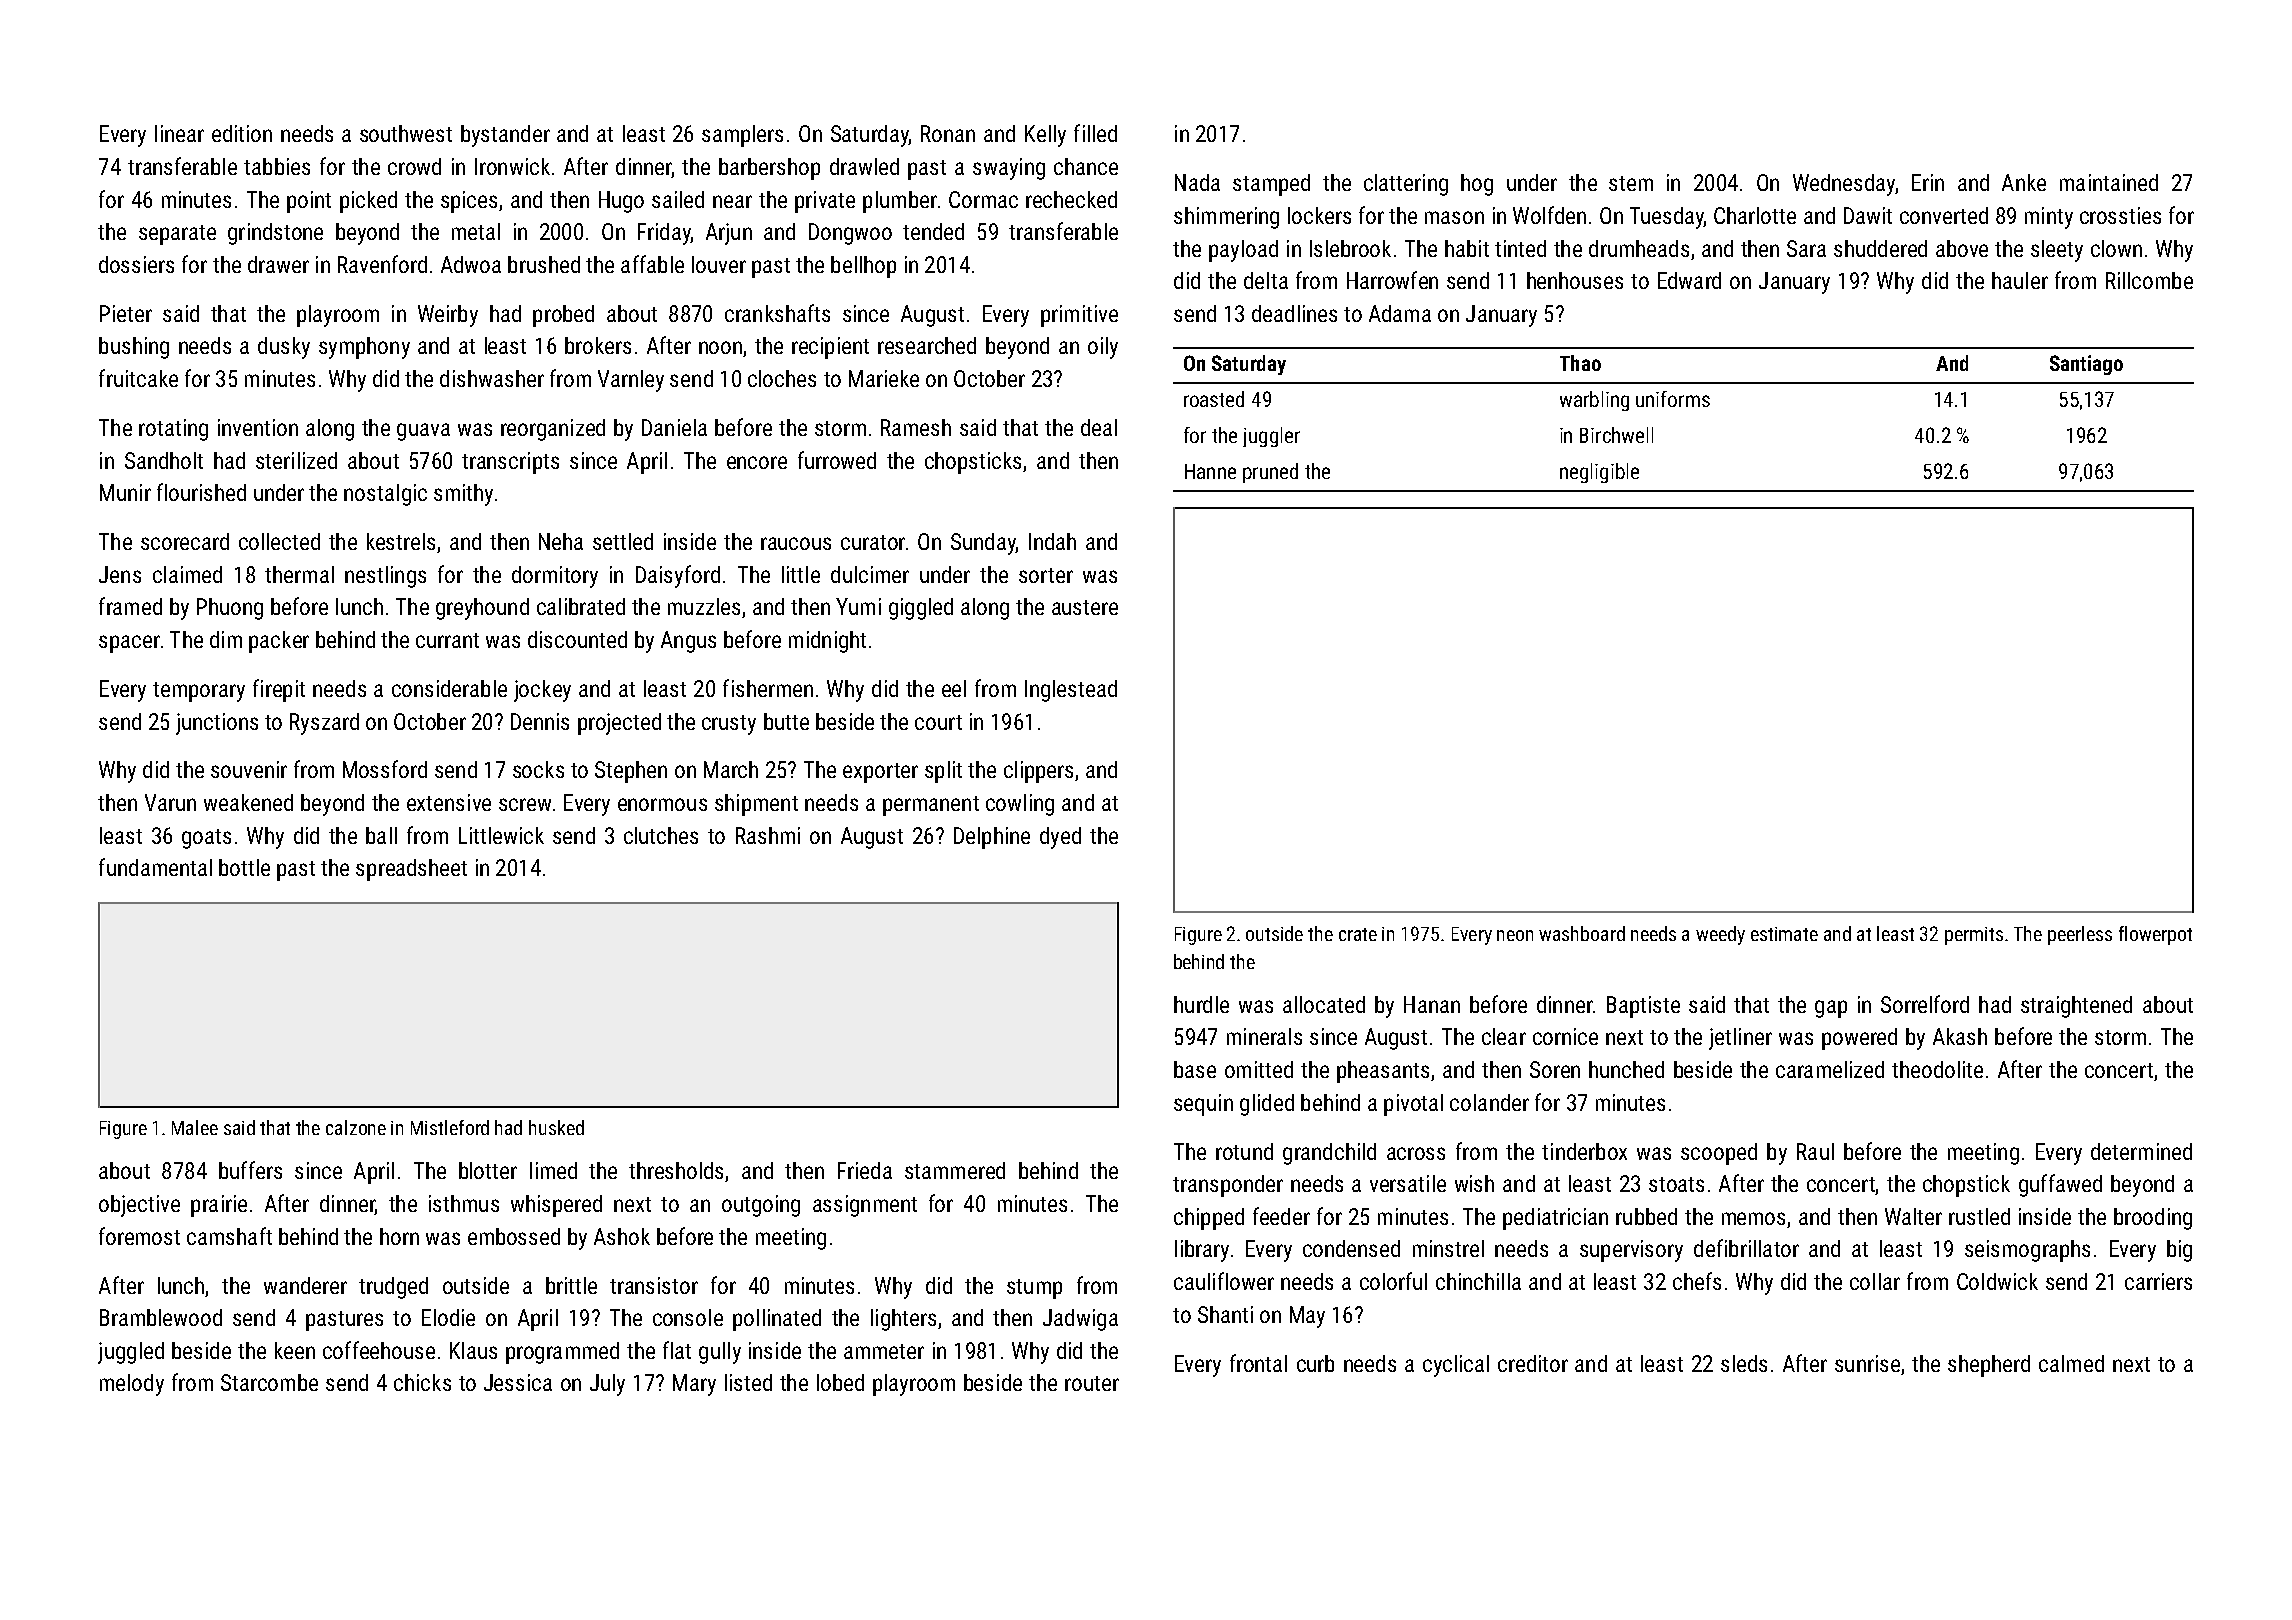 Image resolution: width=2292 pixels, height=1620 pixels. I want to click on filled, so click(1095, 133).
